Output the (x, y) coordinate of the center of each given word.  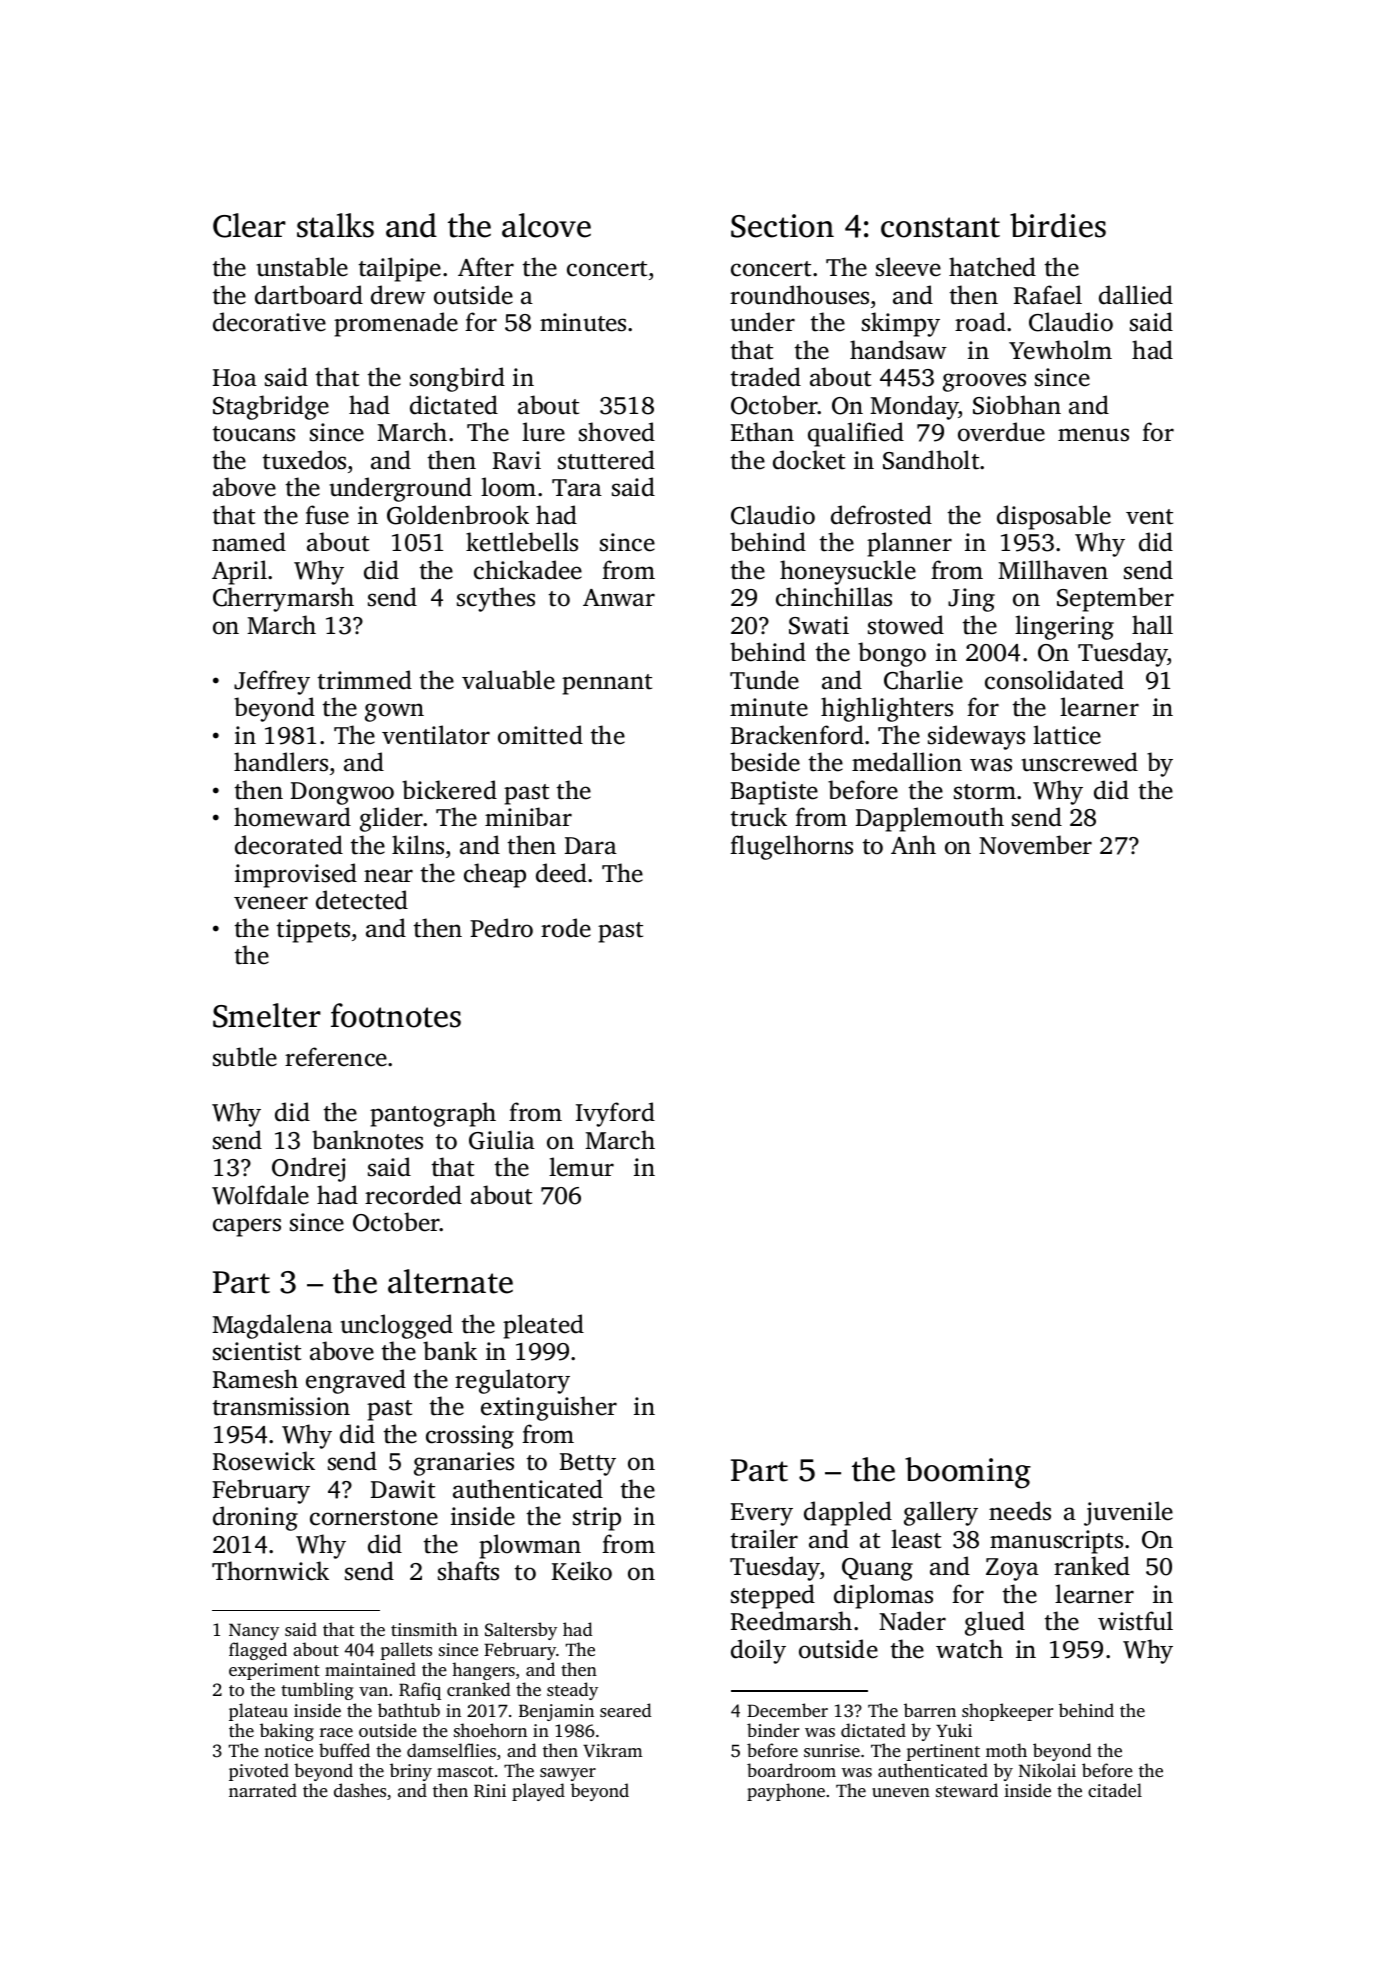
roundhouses (799, 295)
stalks (335, 225)
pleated (543, 1326)
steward (967, 1790)
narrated (263, 1790)
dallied (1136, 295)
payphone (786, 1792)
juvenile (1128, 1513)
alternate (450, 1281)
